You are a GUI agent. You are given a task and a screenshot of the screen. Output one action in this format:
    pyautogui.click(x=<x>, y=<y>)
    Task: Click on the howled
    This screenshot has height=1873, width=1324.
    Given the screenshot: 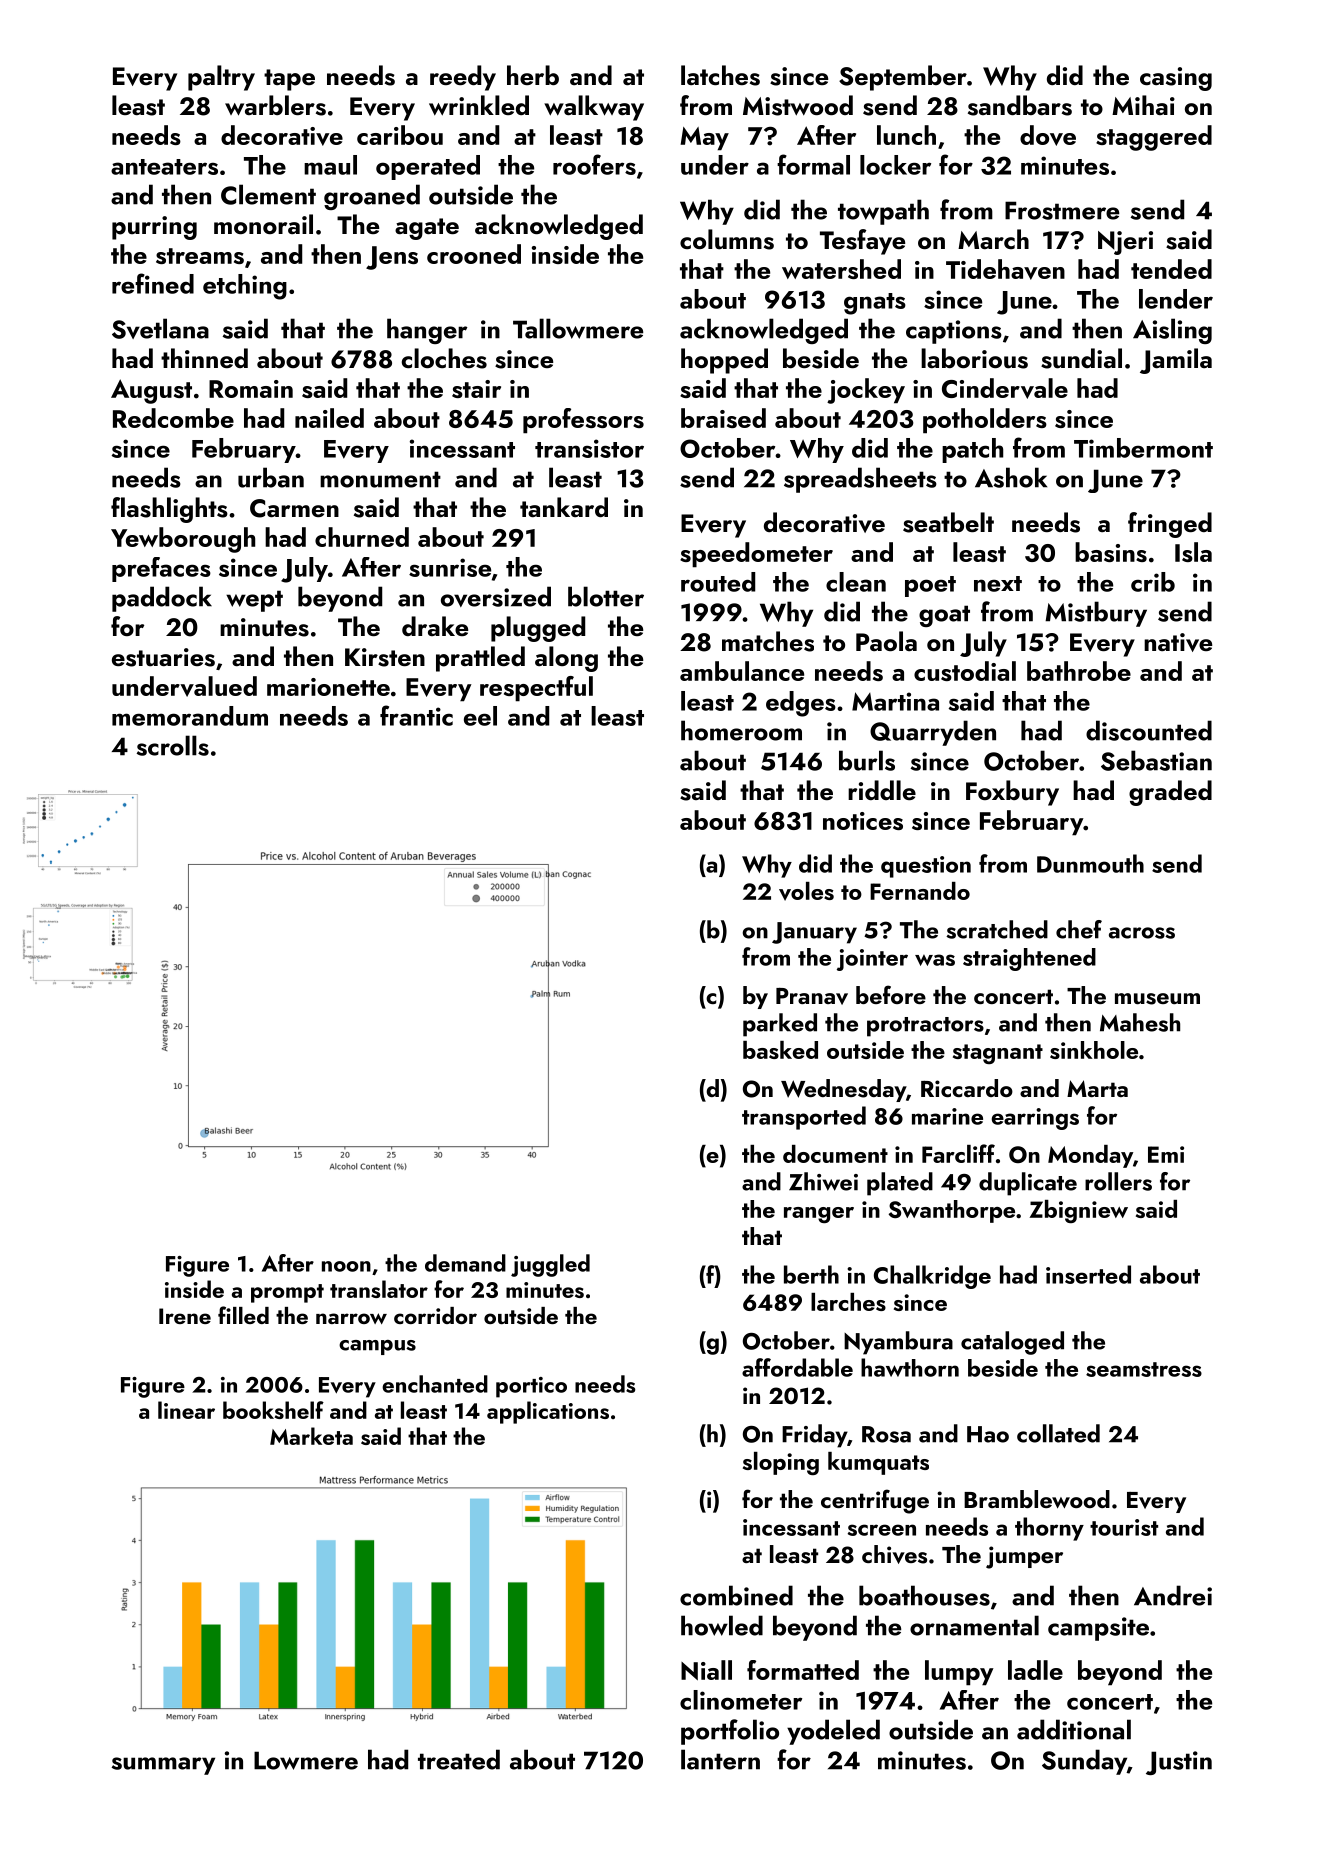 What is the action you would take?
    pyautogui.click(x=722, y=1625)
